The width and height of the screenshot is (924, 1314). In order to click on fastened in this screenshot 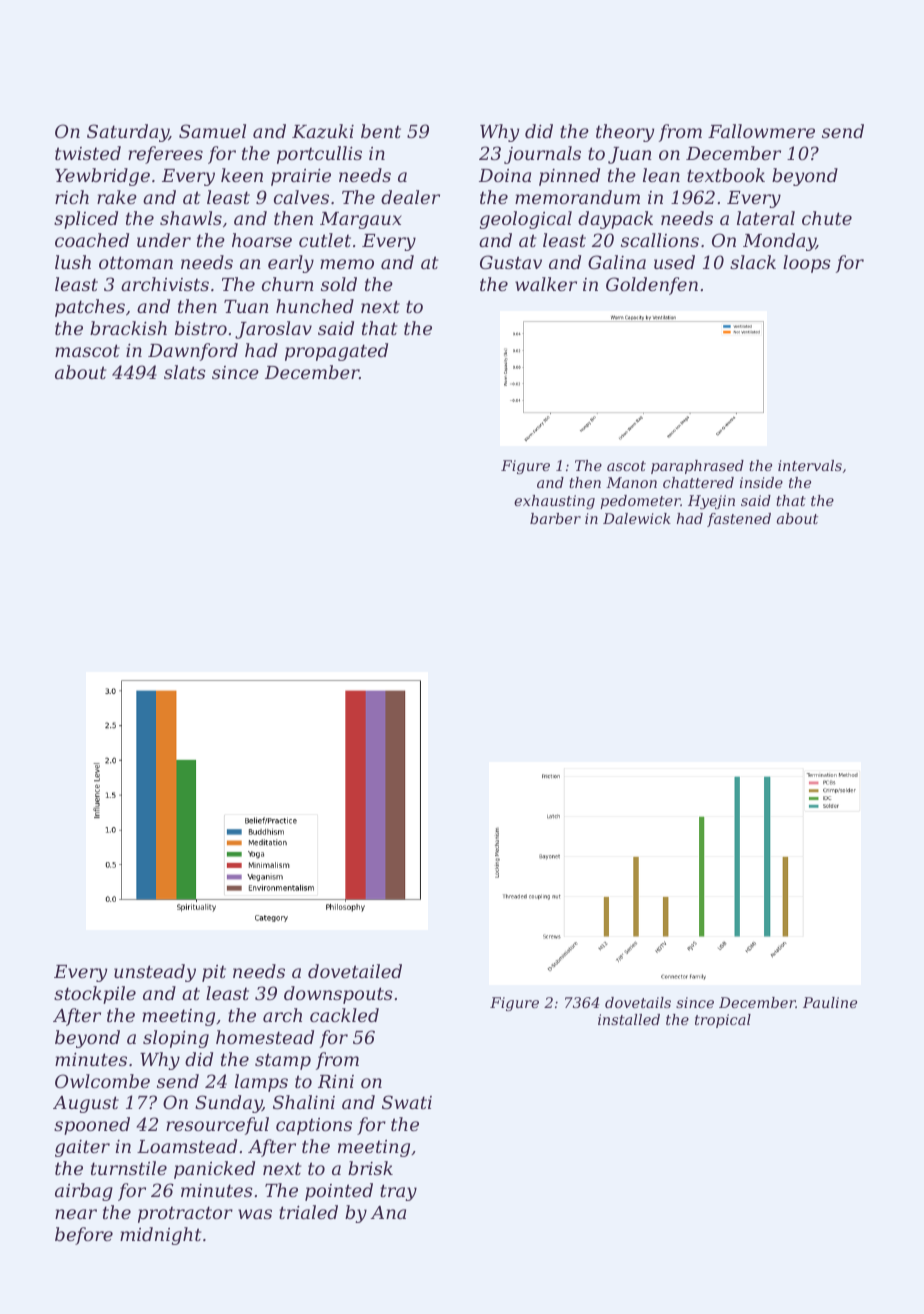, I will do `click(739, 520)`.
